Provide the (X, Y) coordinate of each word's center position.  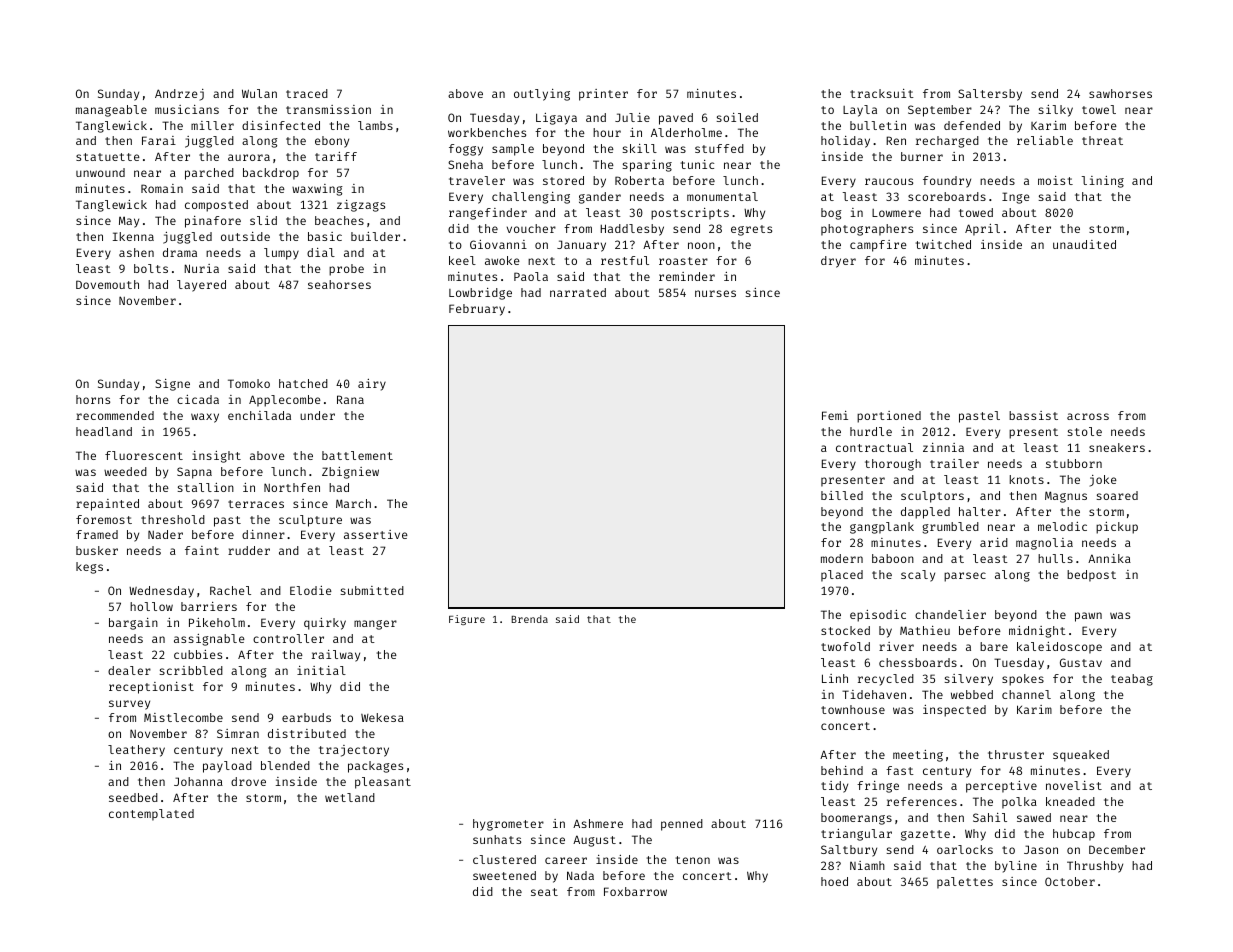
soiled (737, 117)
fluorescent (144, 455)
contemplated (151, 815)
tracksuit (882, 93)
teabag (1132, 680)
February (477, 310)
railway (336, 656)
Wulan (259, 93)
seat (544, 892)
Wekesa (382, 717)
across (1088, 416)
